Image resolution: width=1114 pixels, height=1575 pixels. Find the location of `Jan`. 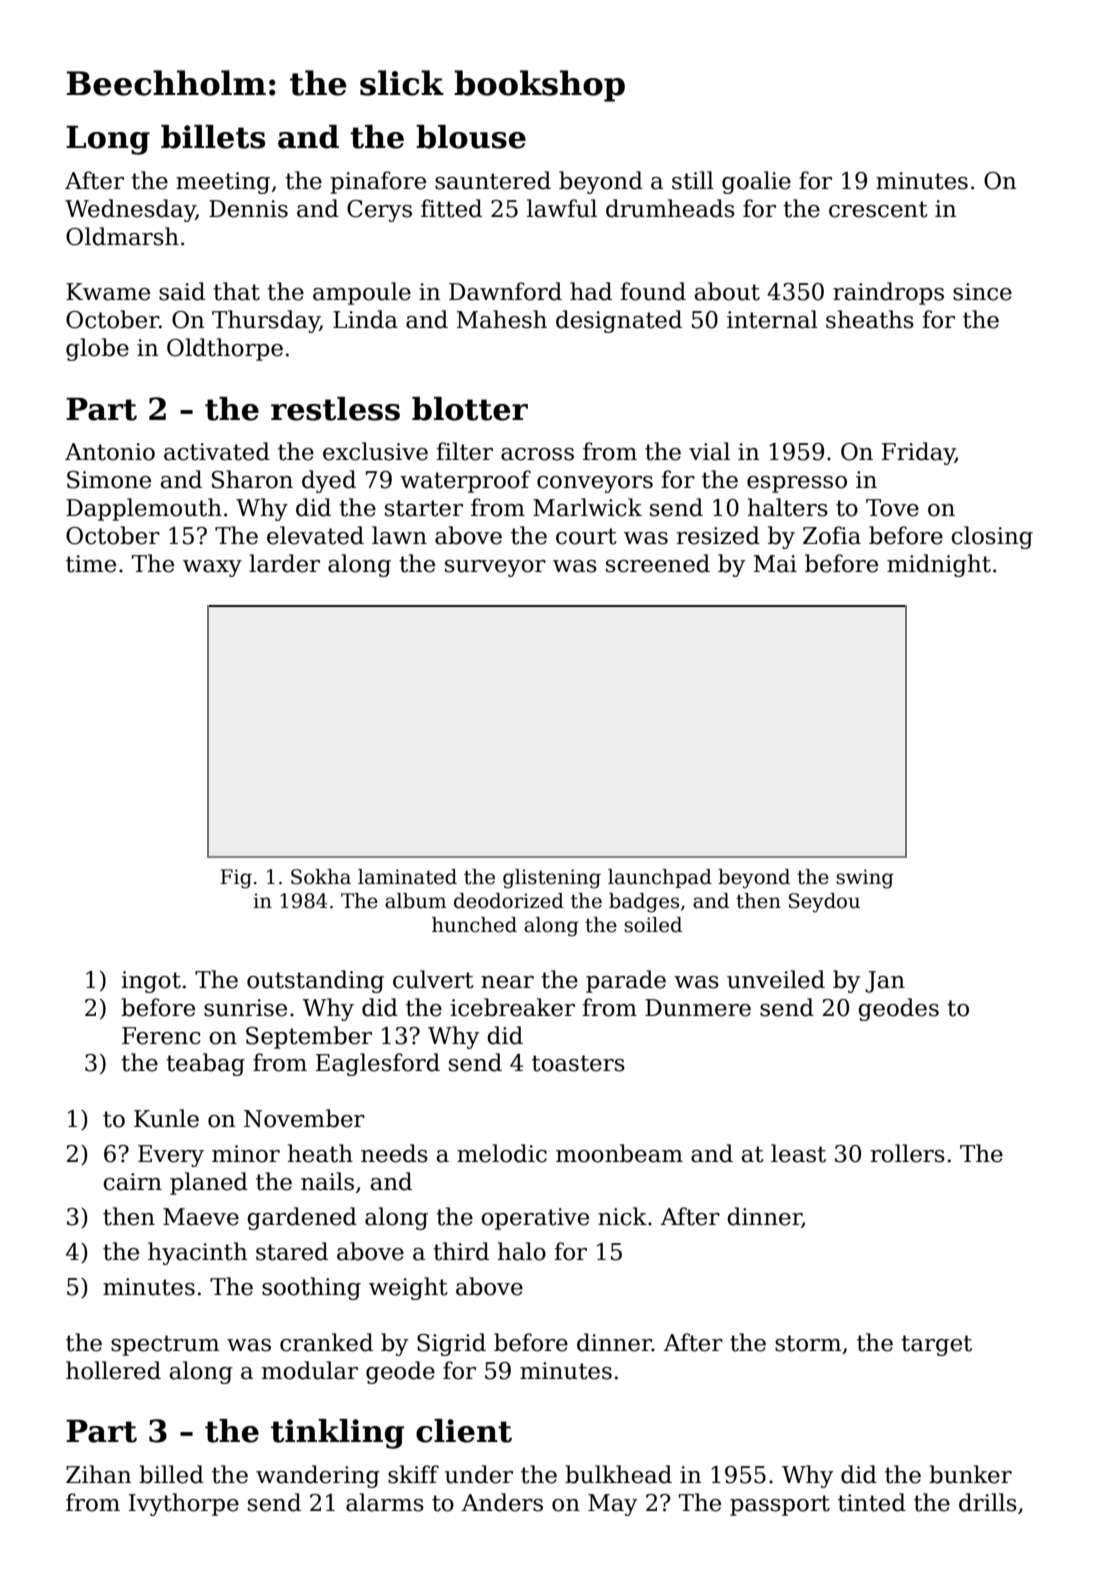

Jan is located at coordinates (885, 982).
